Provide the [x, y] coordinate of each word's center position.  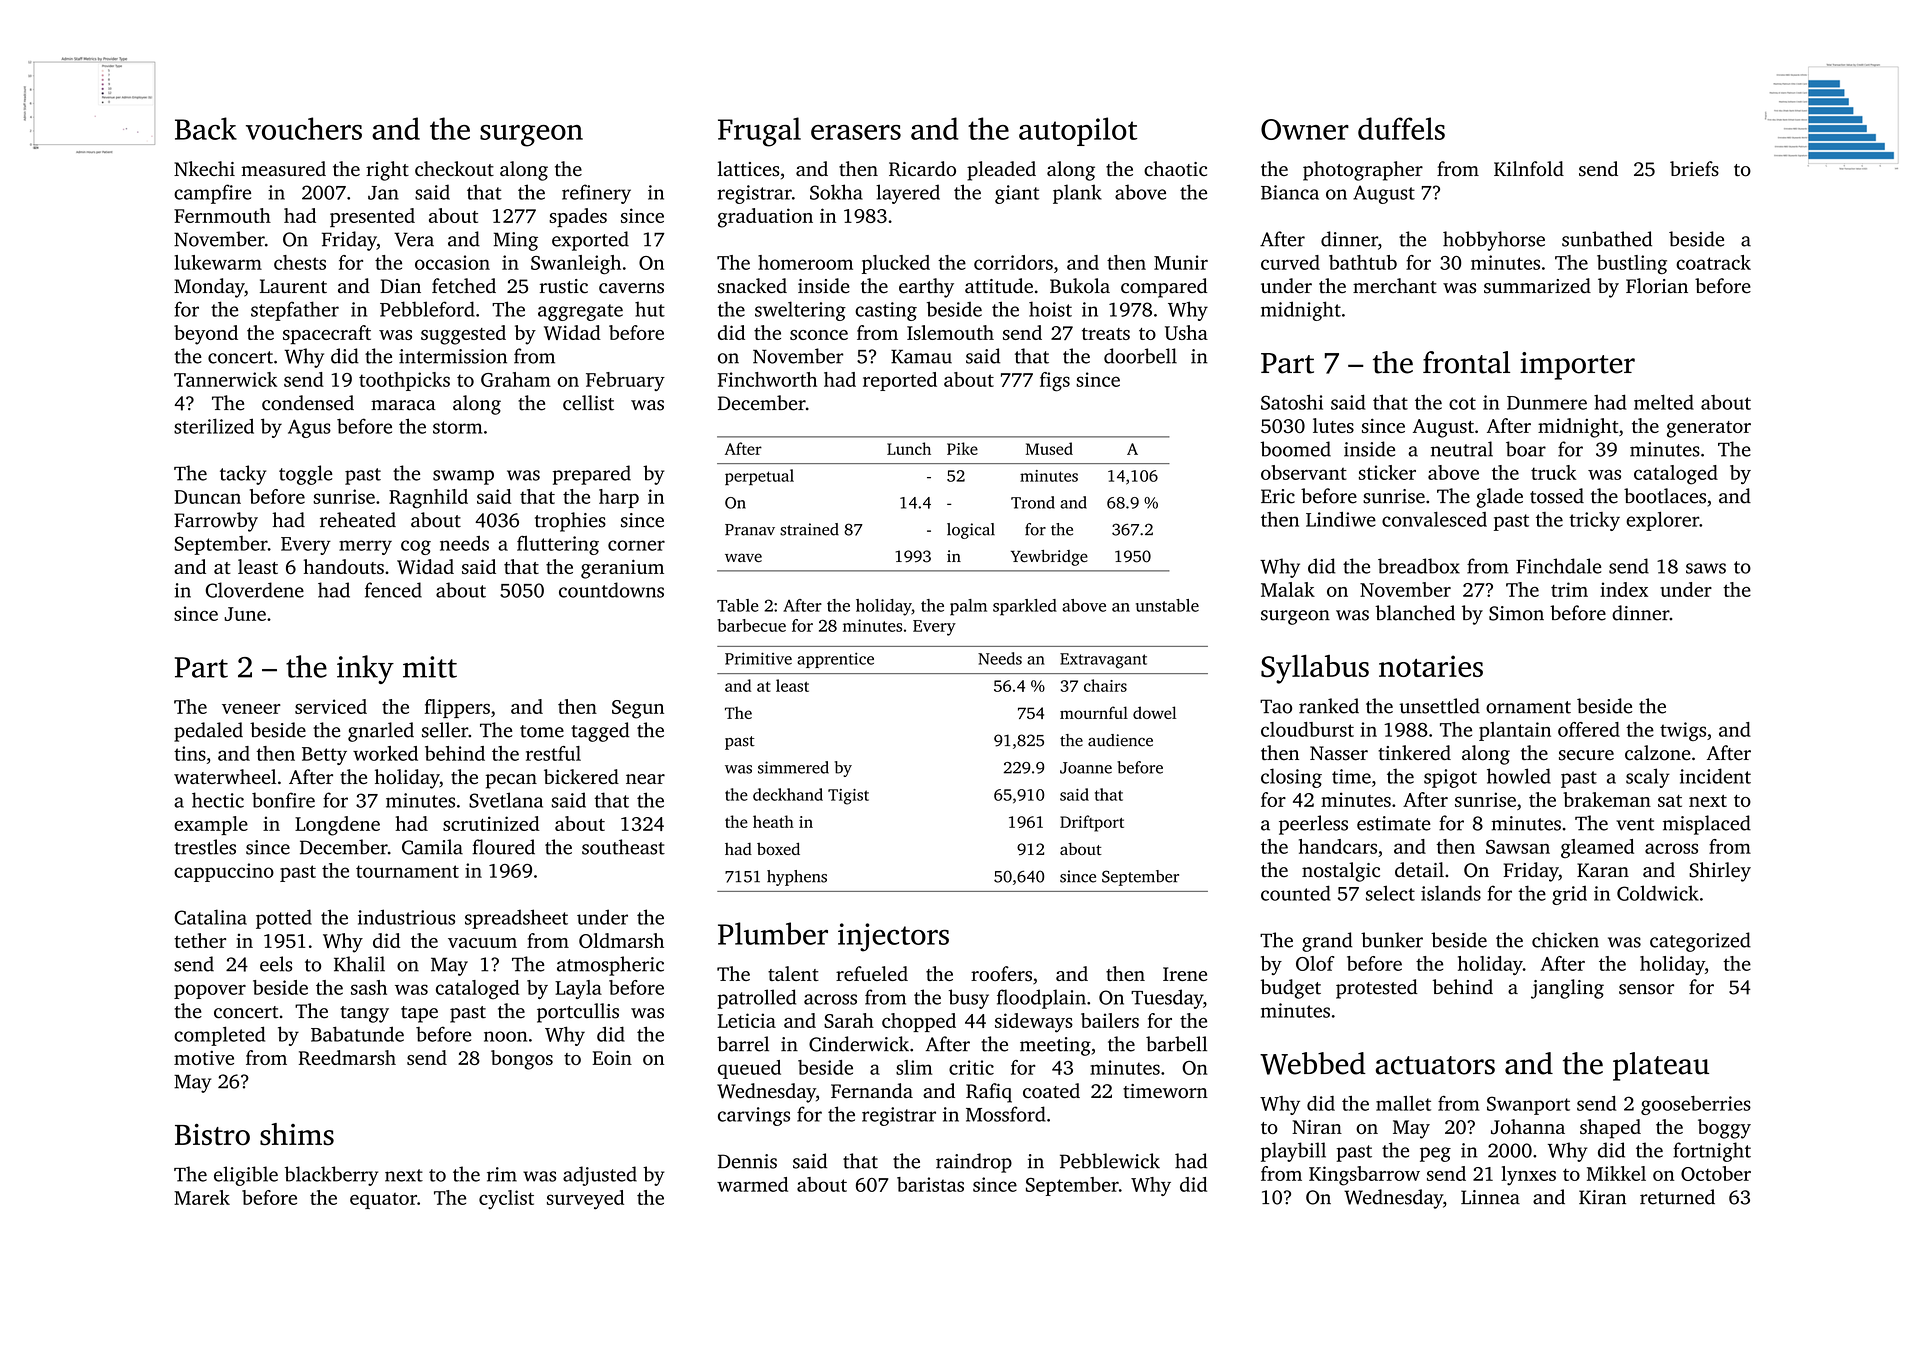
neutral [1462, 449]
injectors [893, 937]
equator [383, 1201]
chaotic [1175, 169]
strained [809, 529]
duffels [1401, 128]
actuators [1435, 1065]
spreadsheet [516, 919]
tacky [243, 475]
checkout [454, 169]
